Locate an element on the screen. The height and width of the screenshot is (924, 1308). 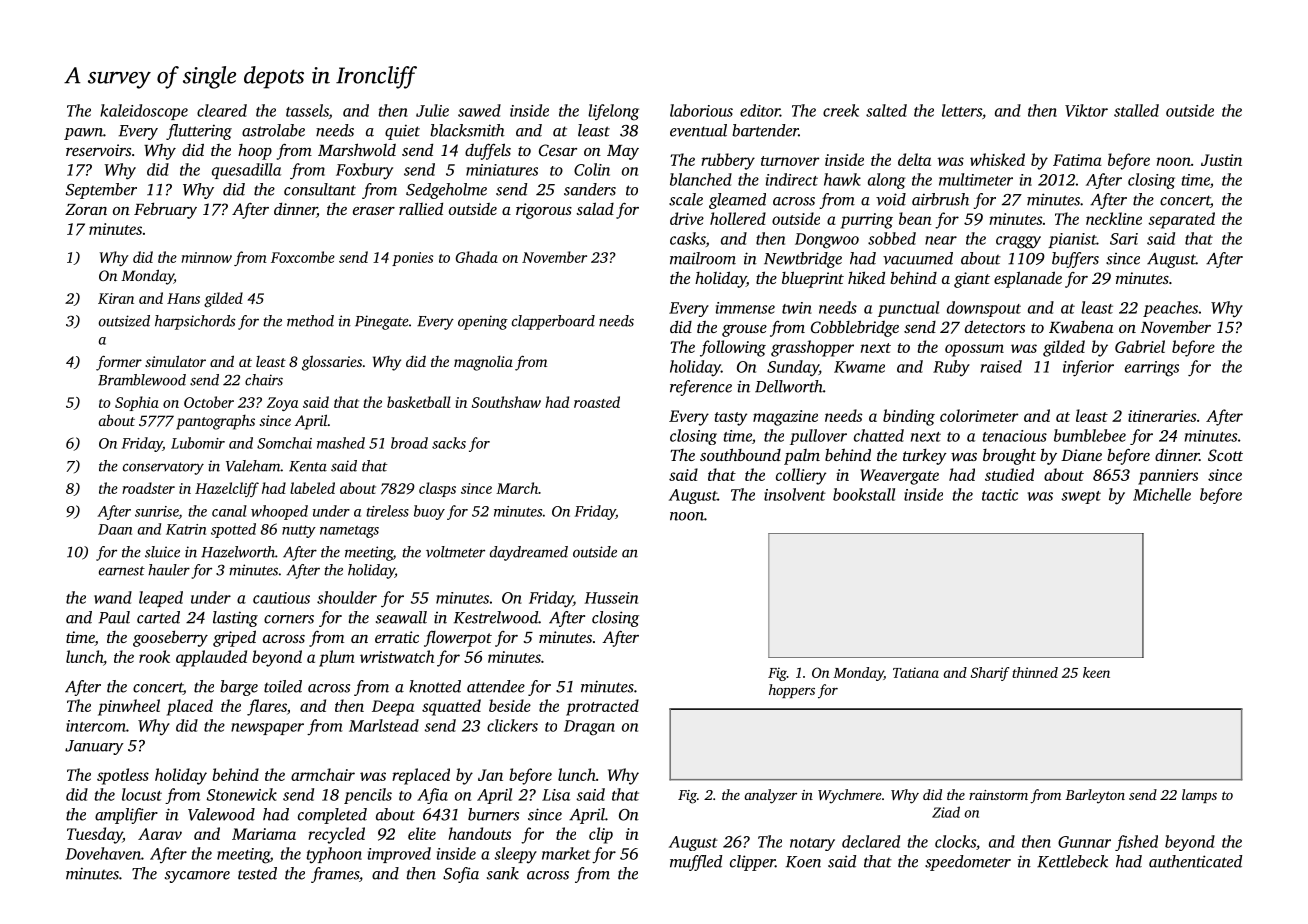
newspaper is located at coordinates (267, 729).
